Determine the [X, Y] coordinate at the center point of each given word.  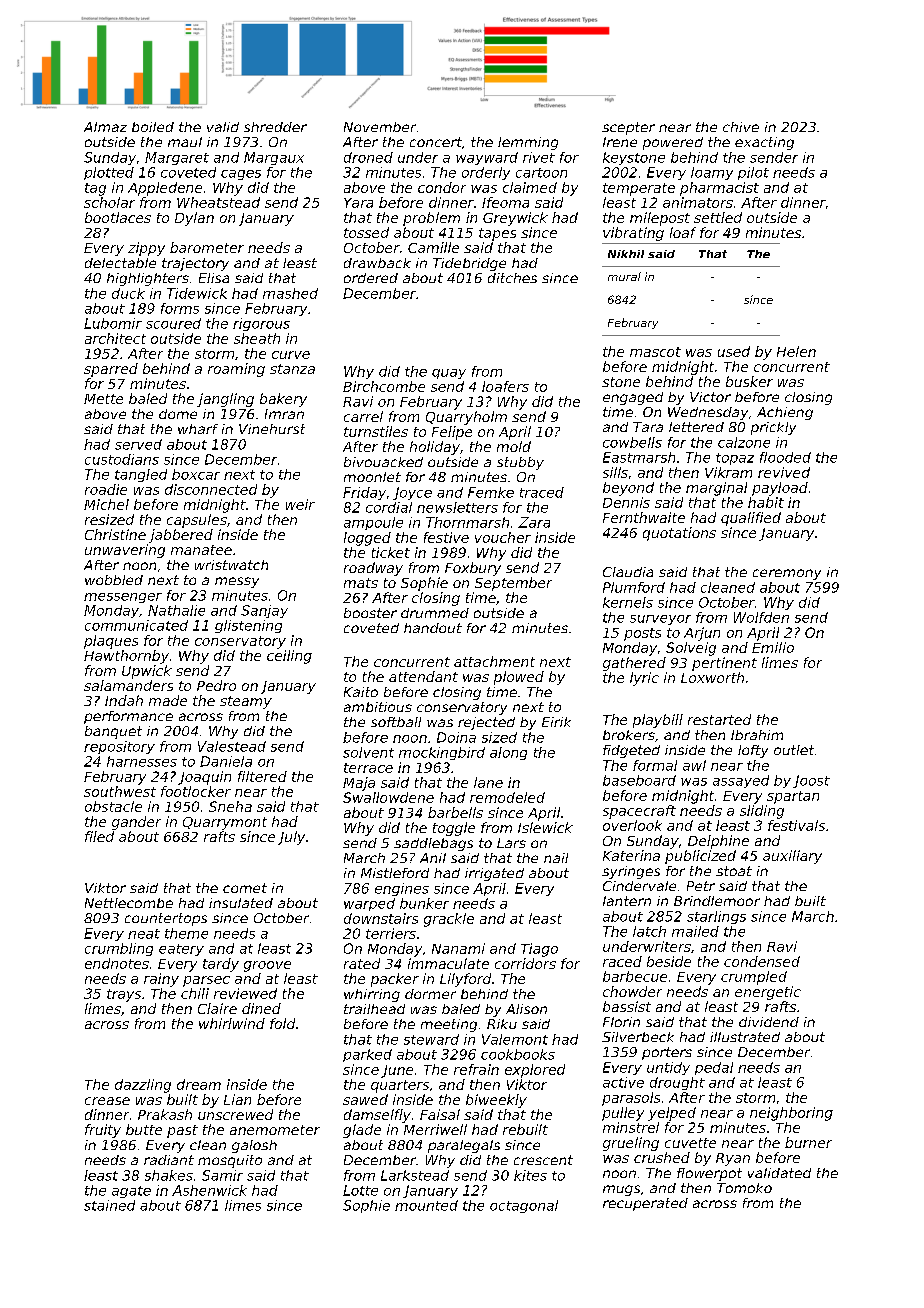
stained [109, 1205]
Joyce [412, 493]
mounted [426, 1205]
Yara [358, 203]
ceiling [289, 657]
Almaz [105, 127]
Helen [796, 351]
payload [780, 489]
